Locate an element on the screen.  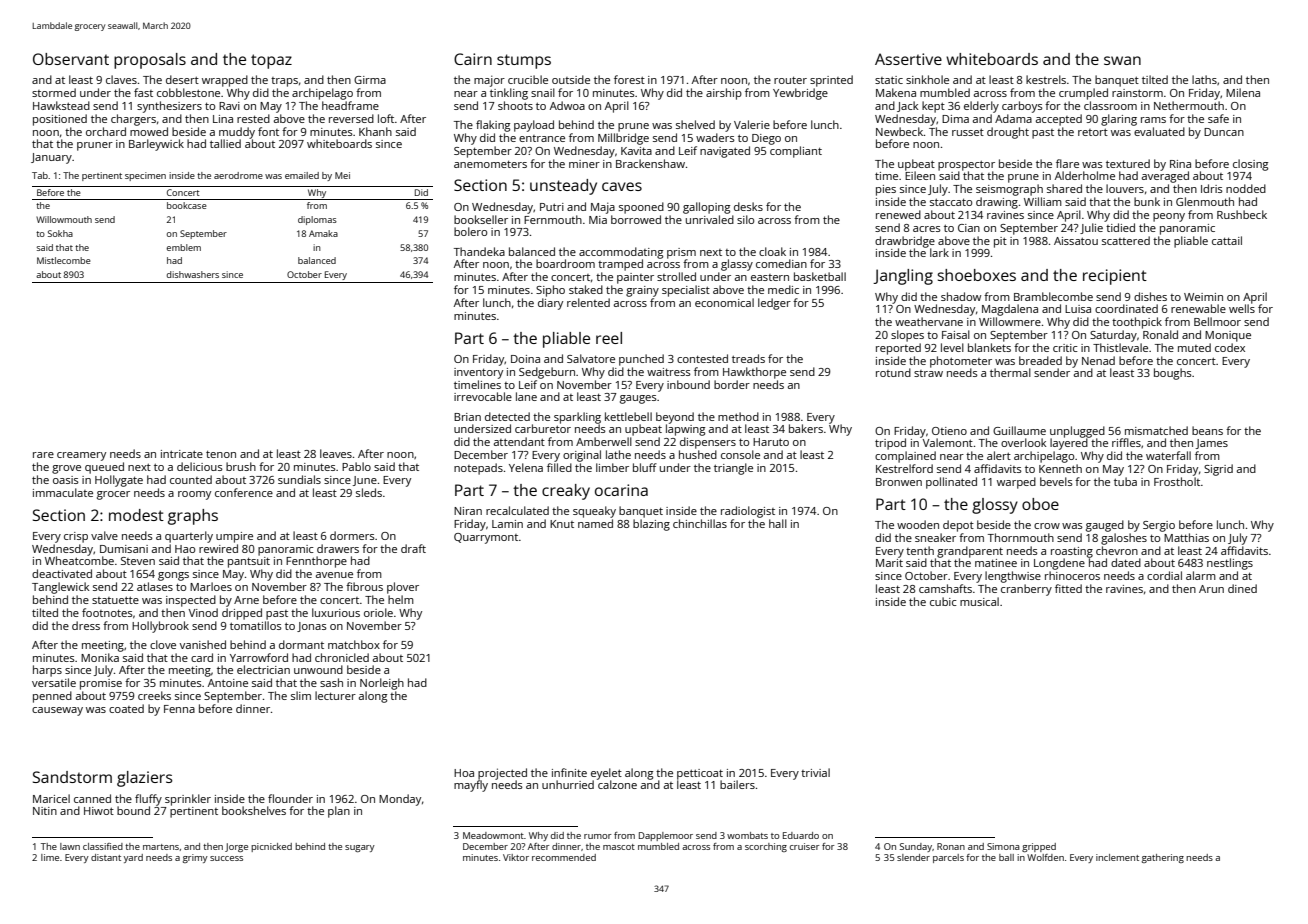
penned is located at coordinates (52, 697).
